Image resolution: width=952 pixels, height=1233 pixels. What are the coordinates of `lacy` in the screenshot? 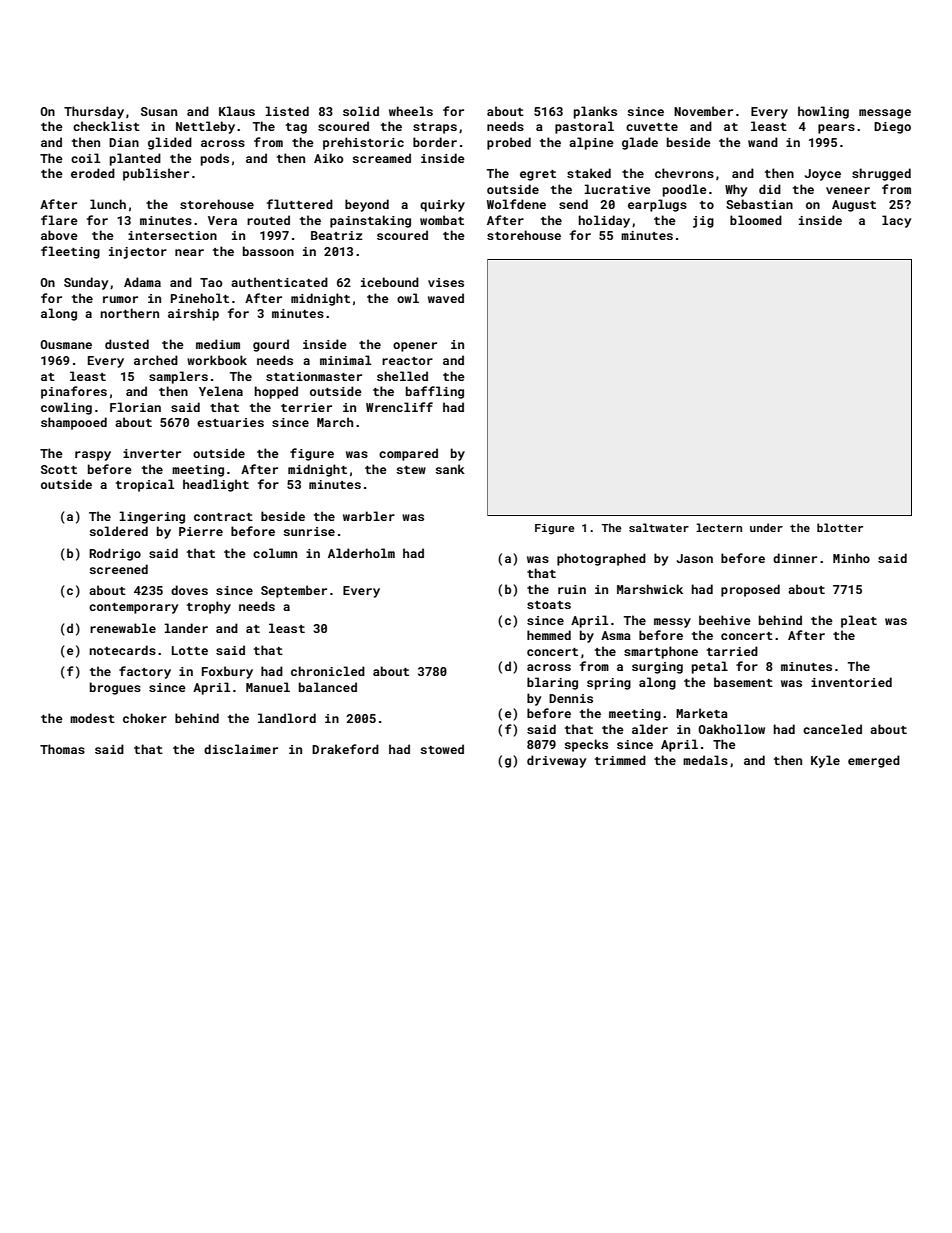 It's located at (896, 221).
